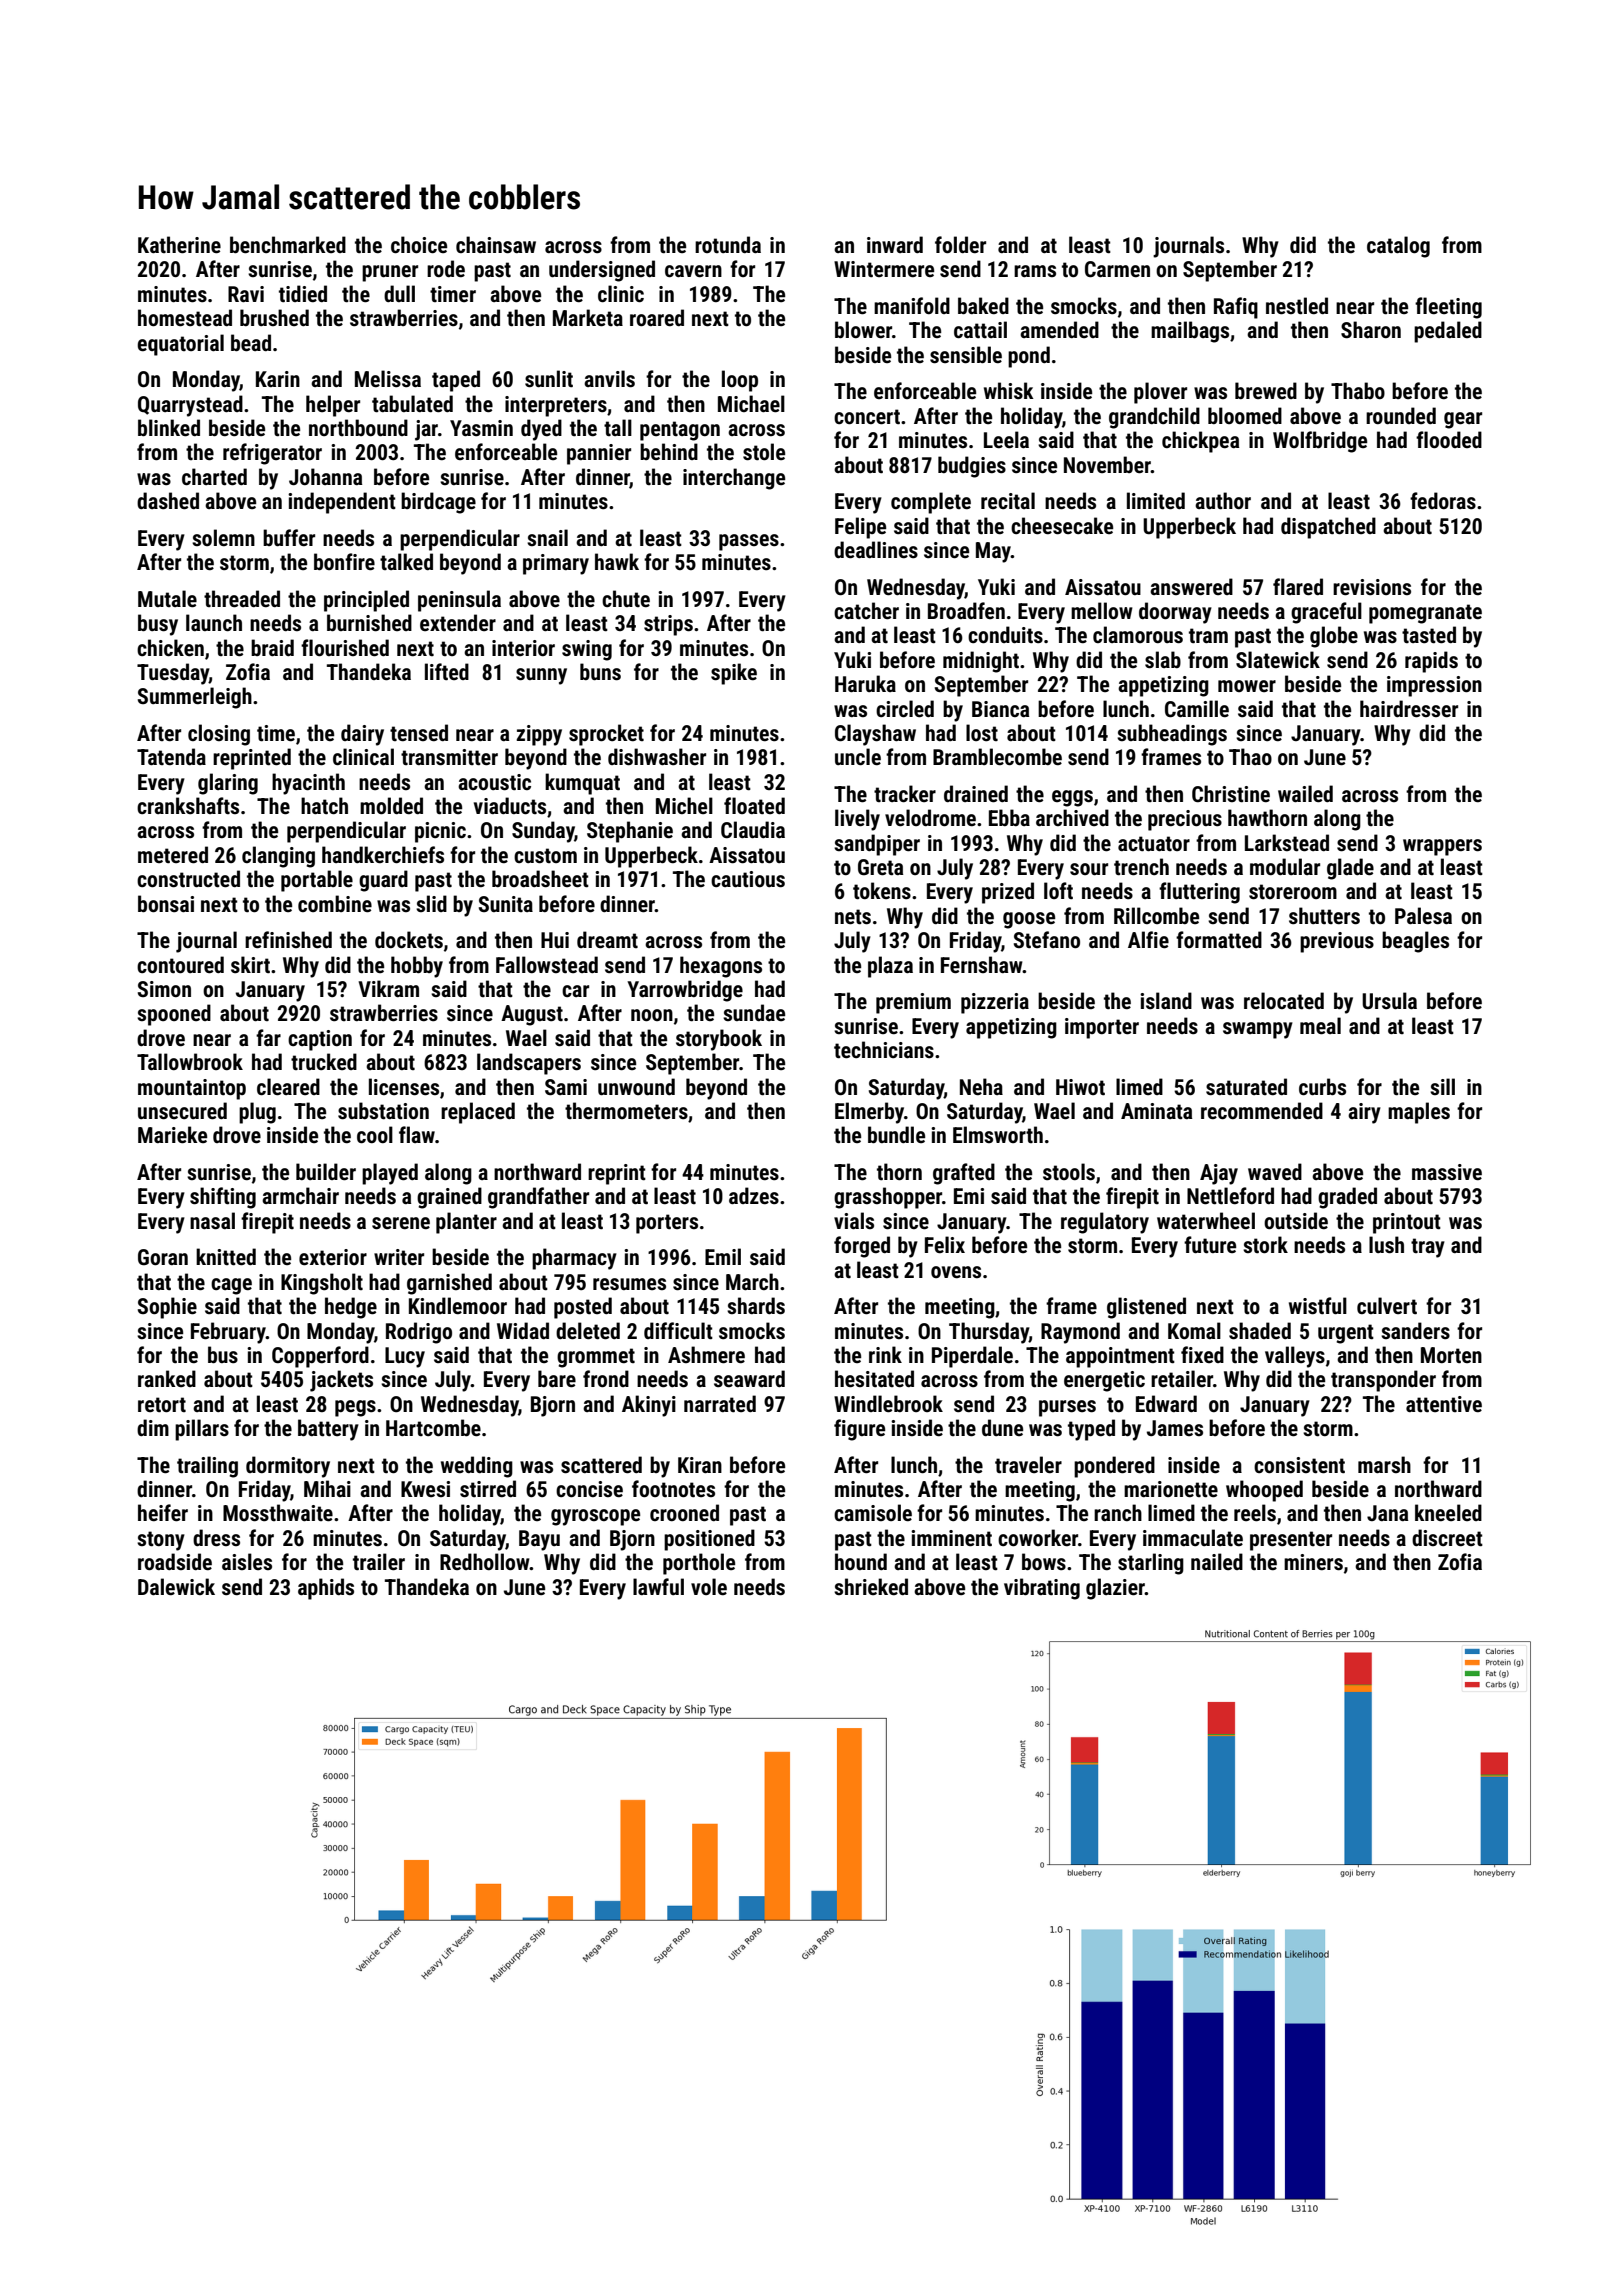 The height and width of the image is (2292, 1620). What do you see at coordinates (1247, 686) in the image?
I see `mower` at bounding box center [1247, 686].
